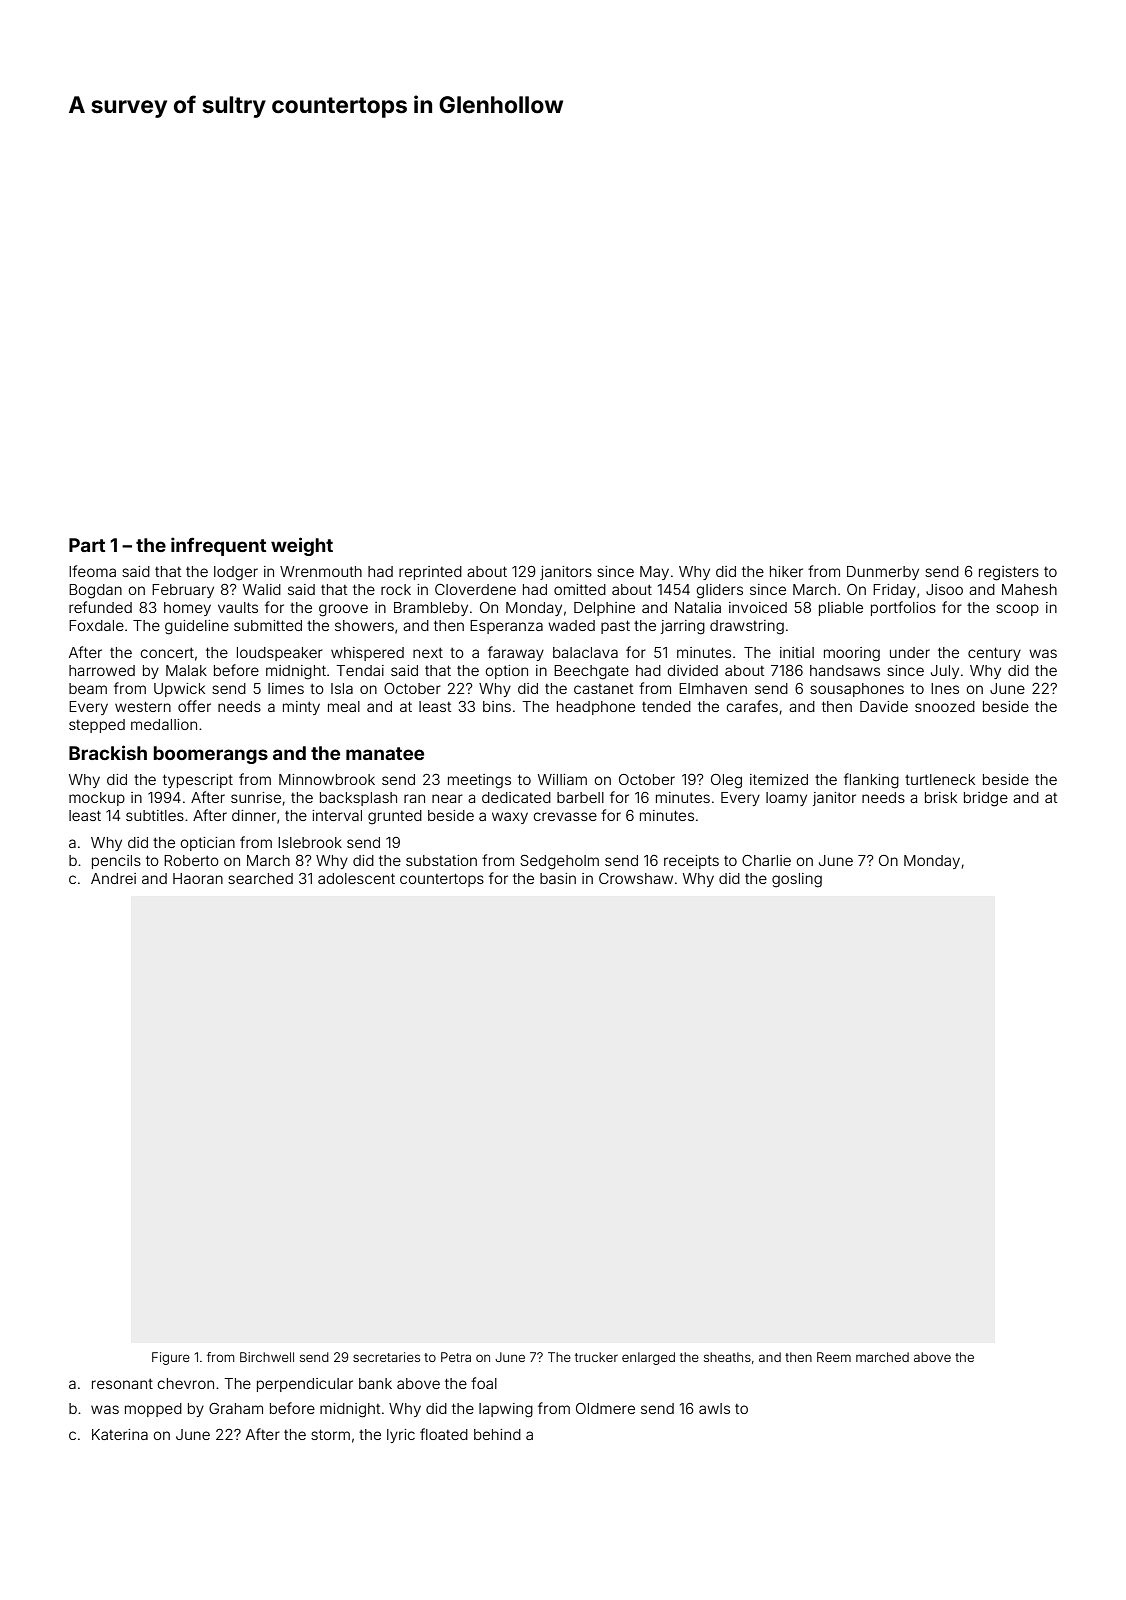  Describe the element at coordinates (122, 1384) in the image. I see `resonant` at that location.
